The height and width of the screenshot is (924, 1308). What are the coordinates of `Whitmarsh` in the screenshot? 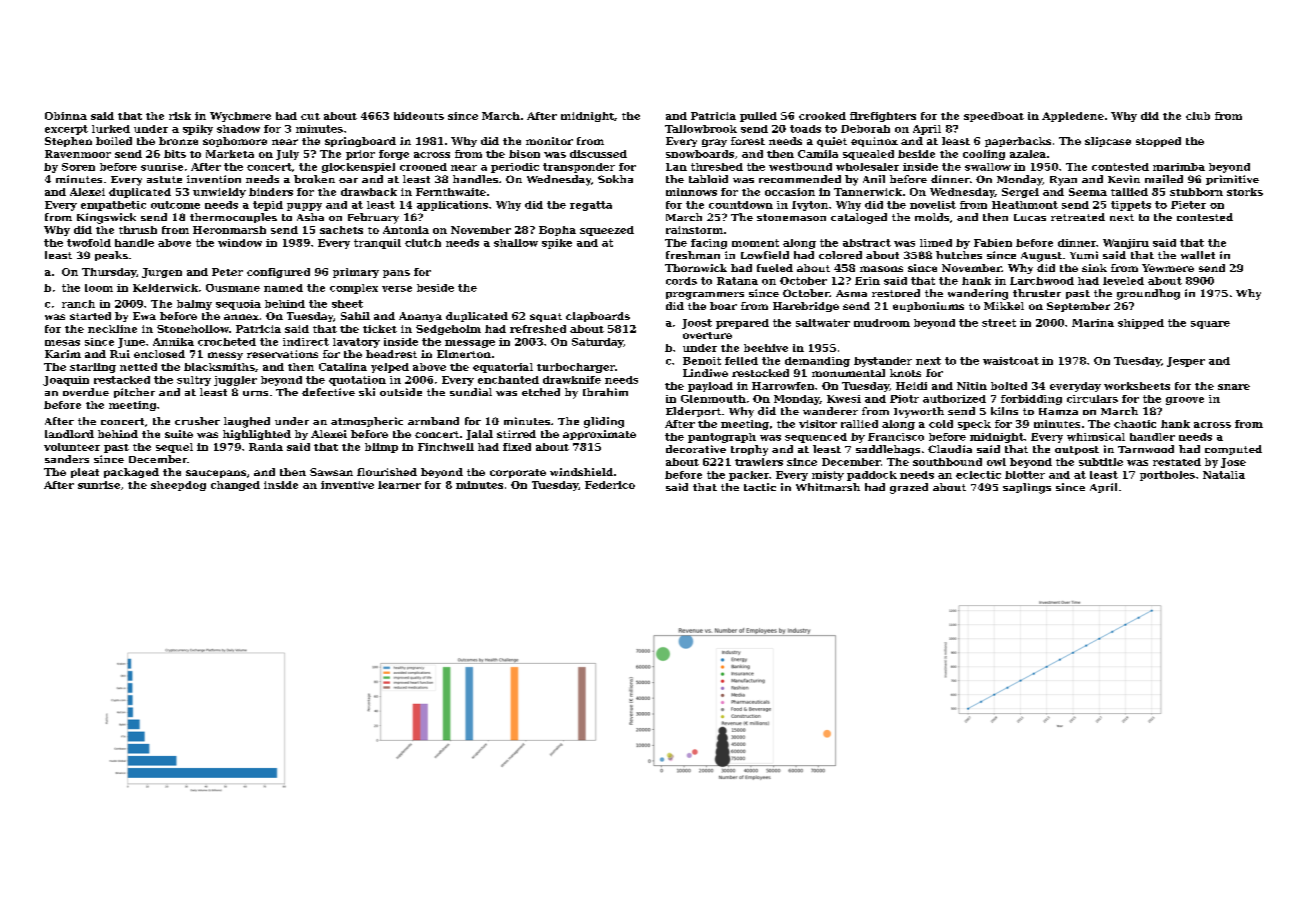 It's located at (828, 487).
